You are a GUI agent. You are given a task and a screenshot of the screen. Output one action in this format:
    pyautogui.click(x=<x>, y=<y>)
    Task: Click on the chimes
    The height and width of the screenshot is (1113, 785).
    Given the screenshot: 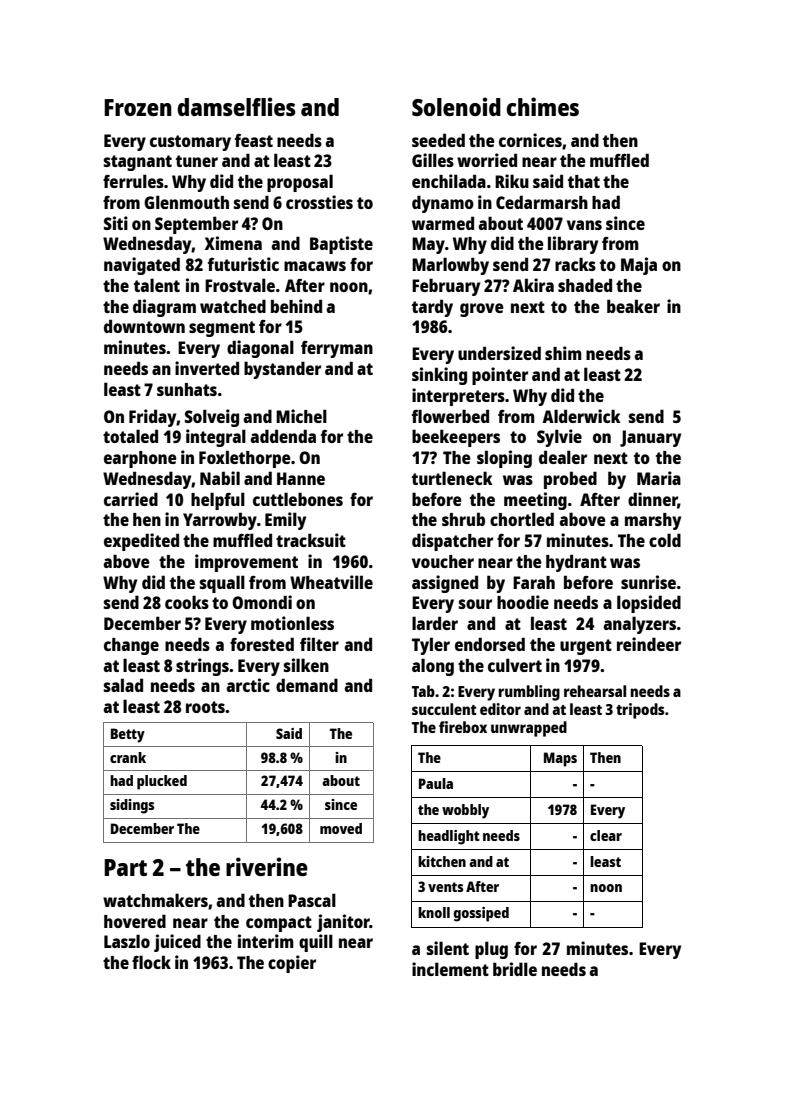 What is the action you would take?
    pyautogui.click(x=542, y=106)
